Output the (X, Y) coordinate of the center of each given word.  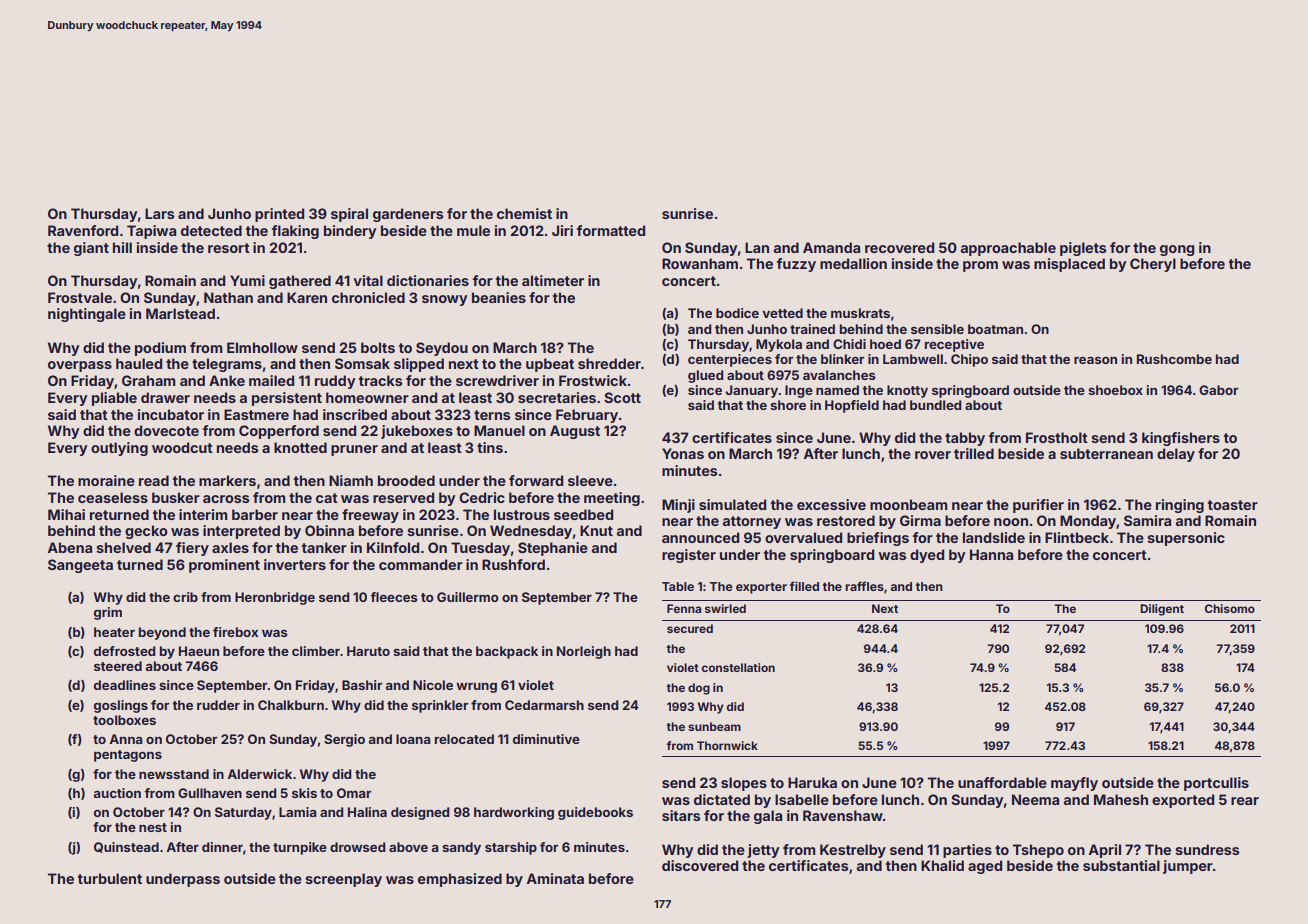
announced (700, 537)
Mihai (66, 514)
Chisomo (1230, 608)
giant (91, 249)
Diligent (1162, 610)
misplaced (1069, 265)
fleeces (394, 597)
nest (153, 827)
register (689, 556)
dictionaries (428, 280)
